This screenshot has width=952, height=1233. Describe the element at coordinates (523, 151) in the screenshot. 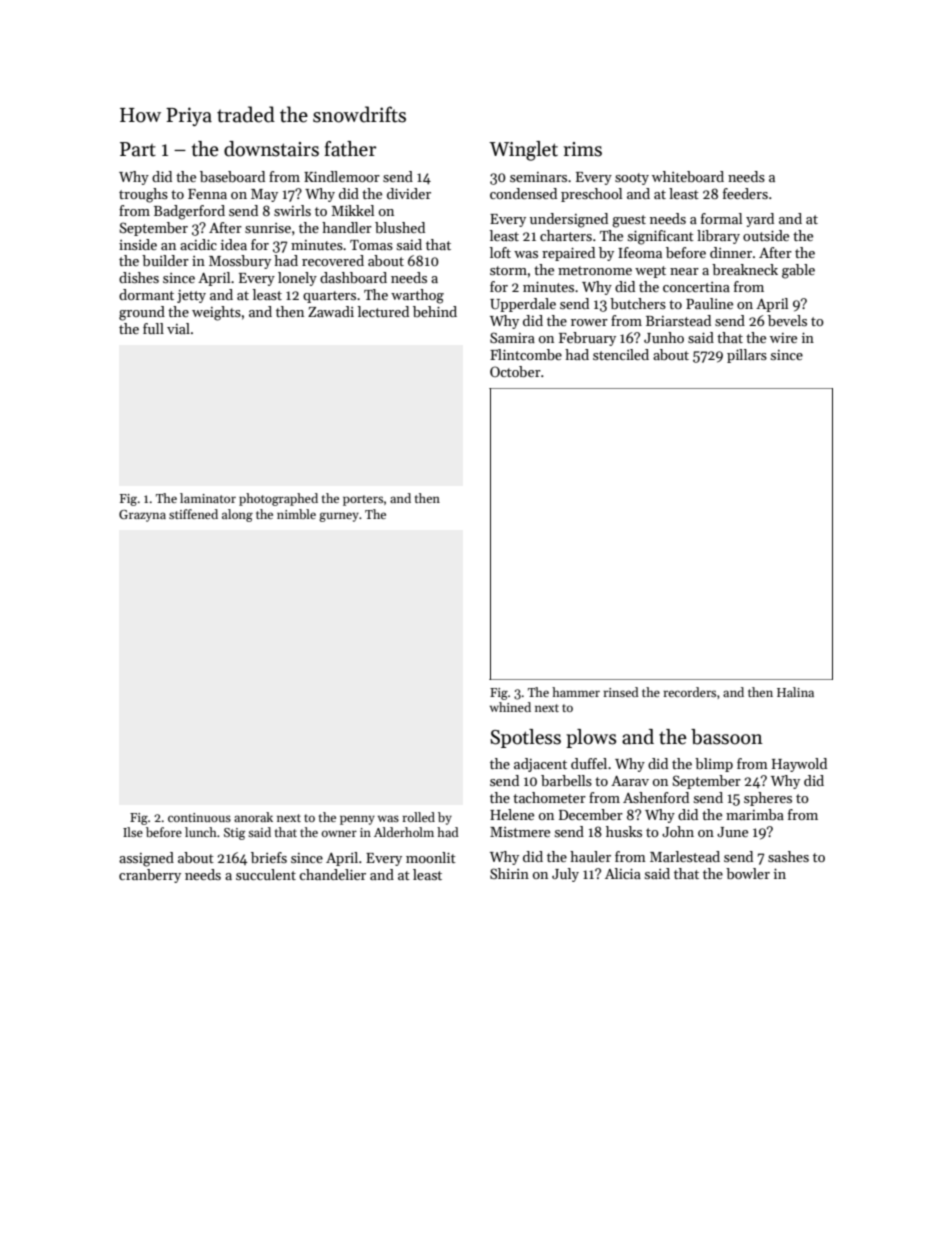

I see `Winglet` at that location.
